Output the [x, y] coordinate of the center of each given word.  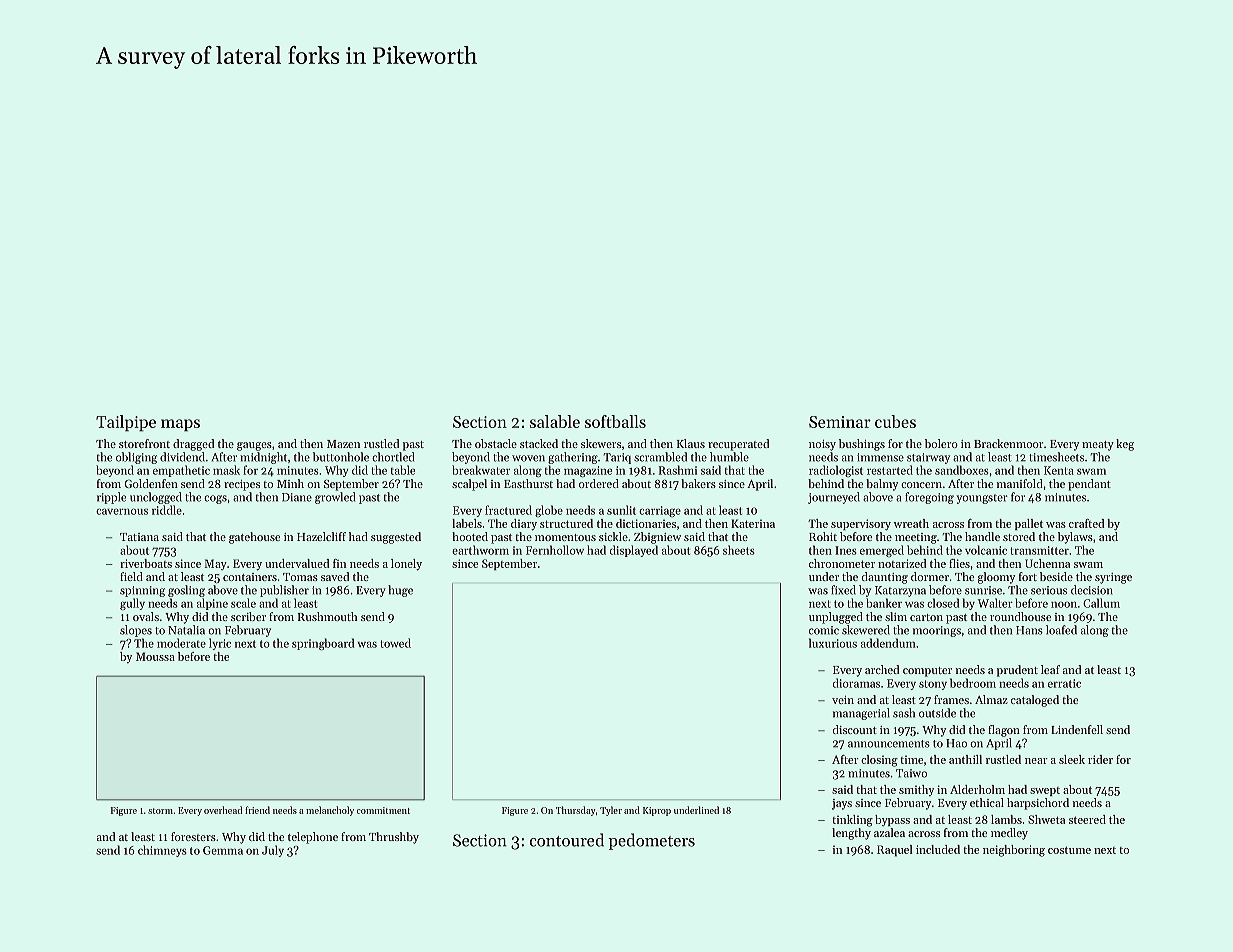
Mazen [343, 444]
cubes [895, 421]
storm [160, 811]
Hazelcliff [321, 536]
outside [937, 713]
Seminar [840, 422]
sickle [613, 536]
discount [855, 729]
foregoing [929, 498]
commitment [383, 810]
